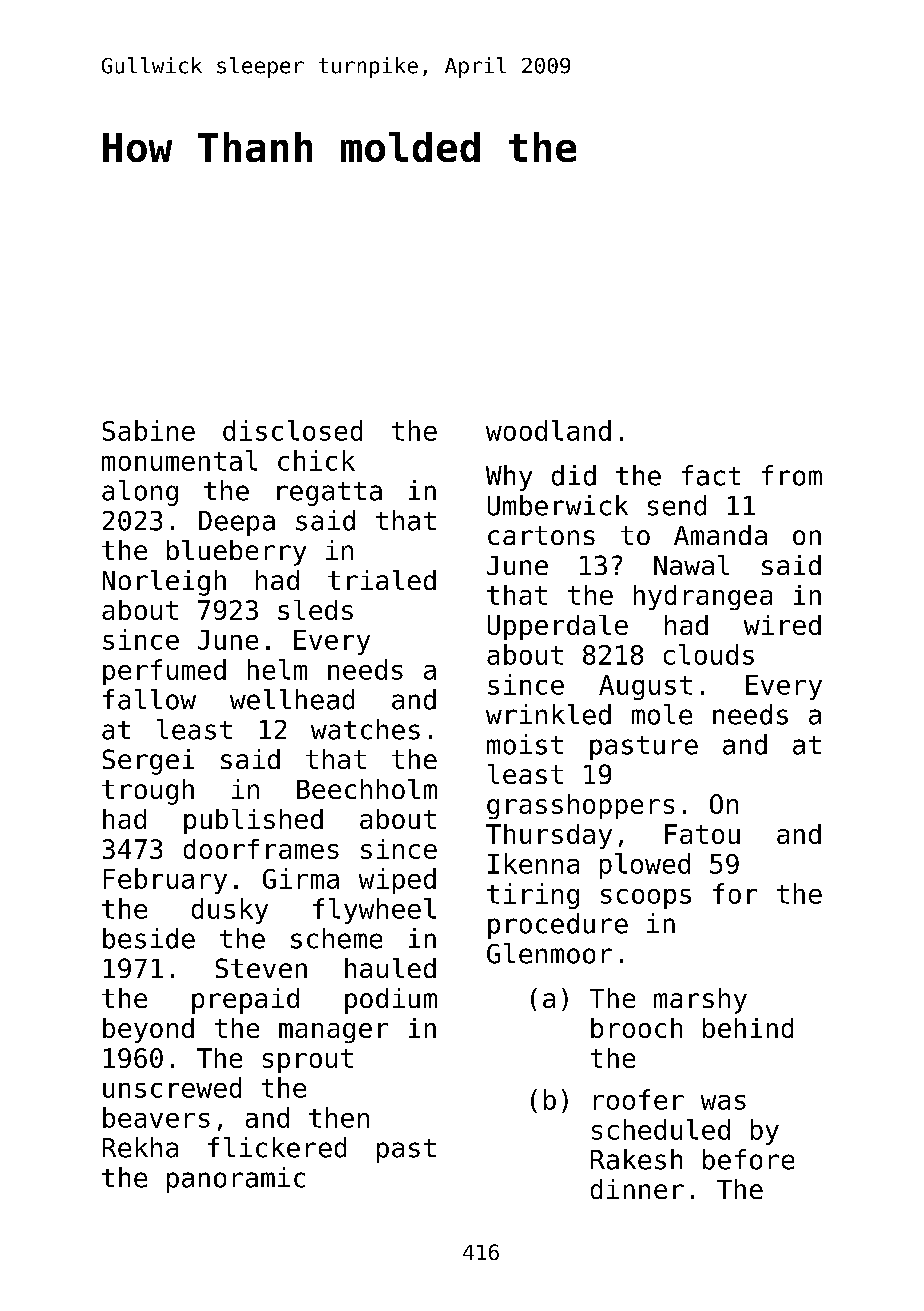 The image size is (924, 1311). What do you see at coordinates (148, 762) in the screenshot?
I see `Sergei` at bounding box center [148, 762].
